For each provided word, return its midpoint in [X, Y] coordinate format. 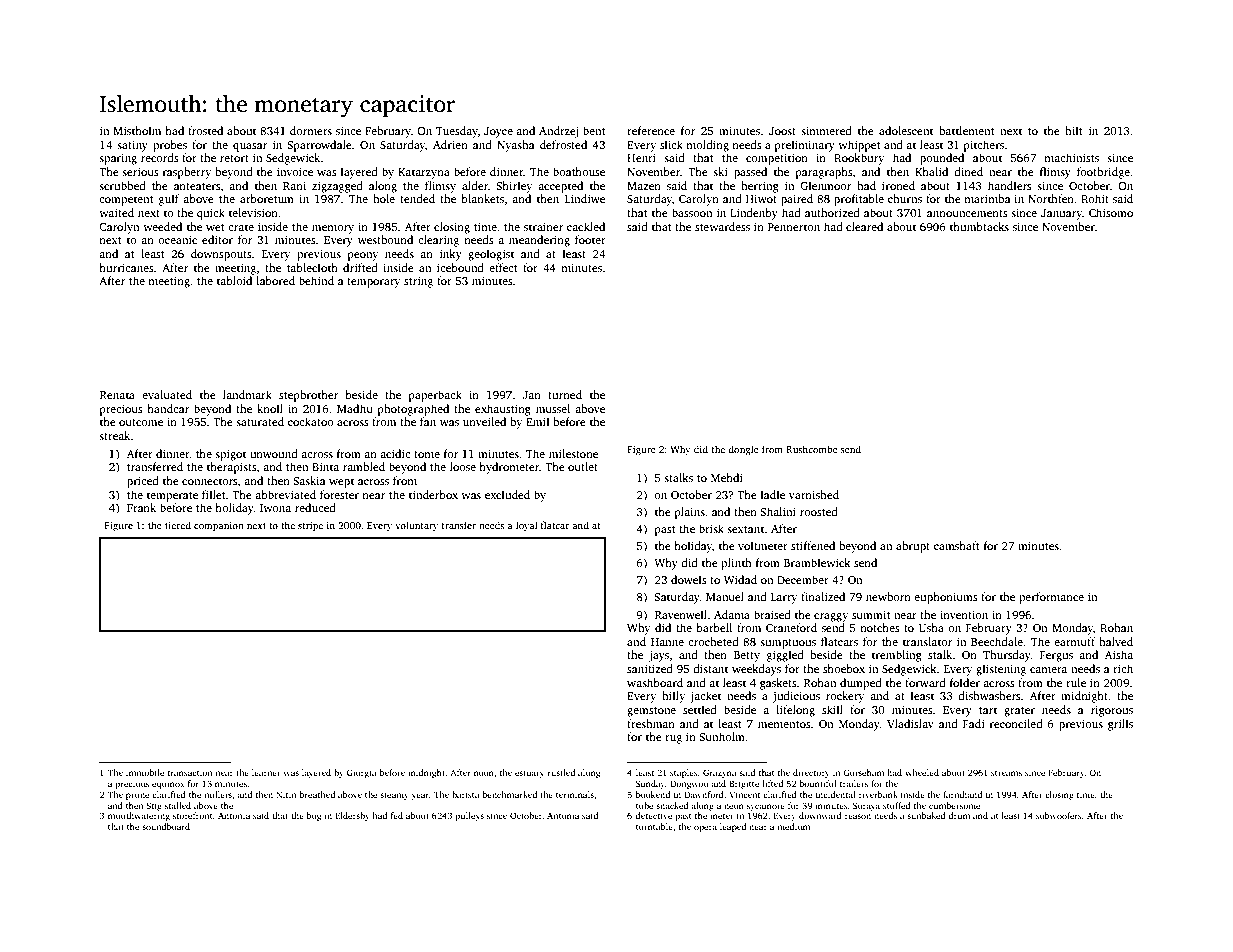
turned [565, 394]
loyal [526, 526]
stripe [310, 526]
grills [1120, 725]
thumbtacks [979, 226]
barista [466, 794]
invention [964, 615]
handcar [168, 408]
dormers [311, 130]
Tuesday [457, 132]
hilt [1074, 130]
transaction [190, 772]
